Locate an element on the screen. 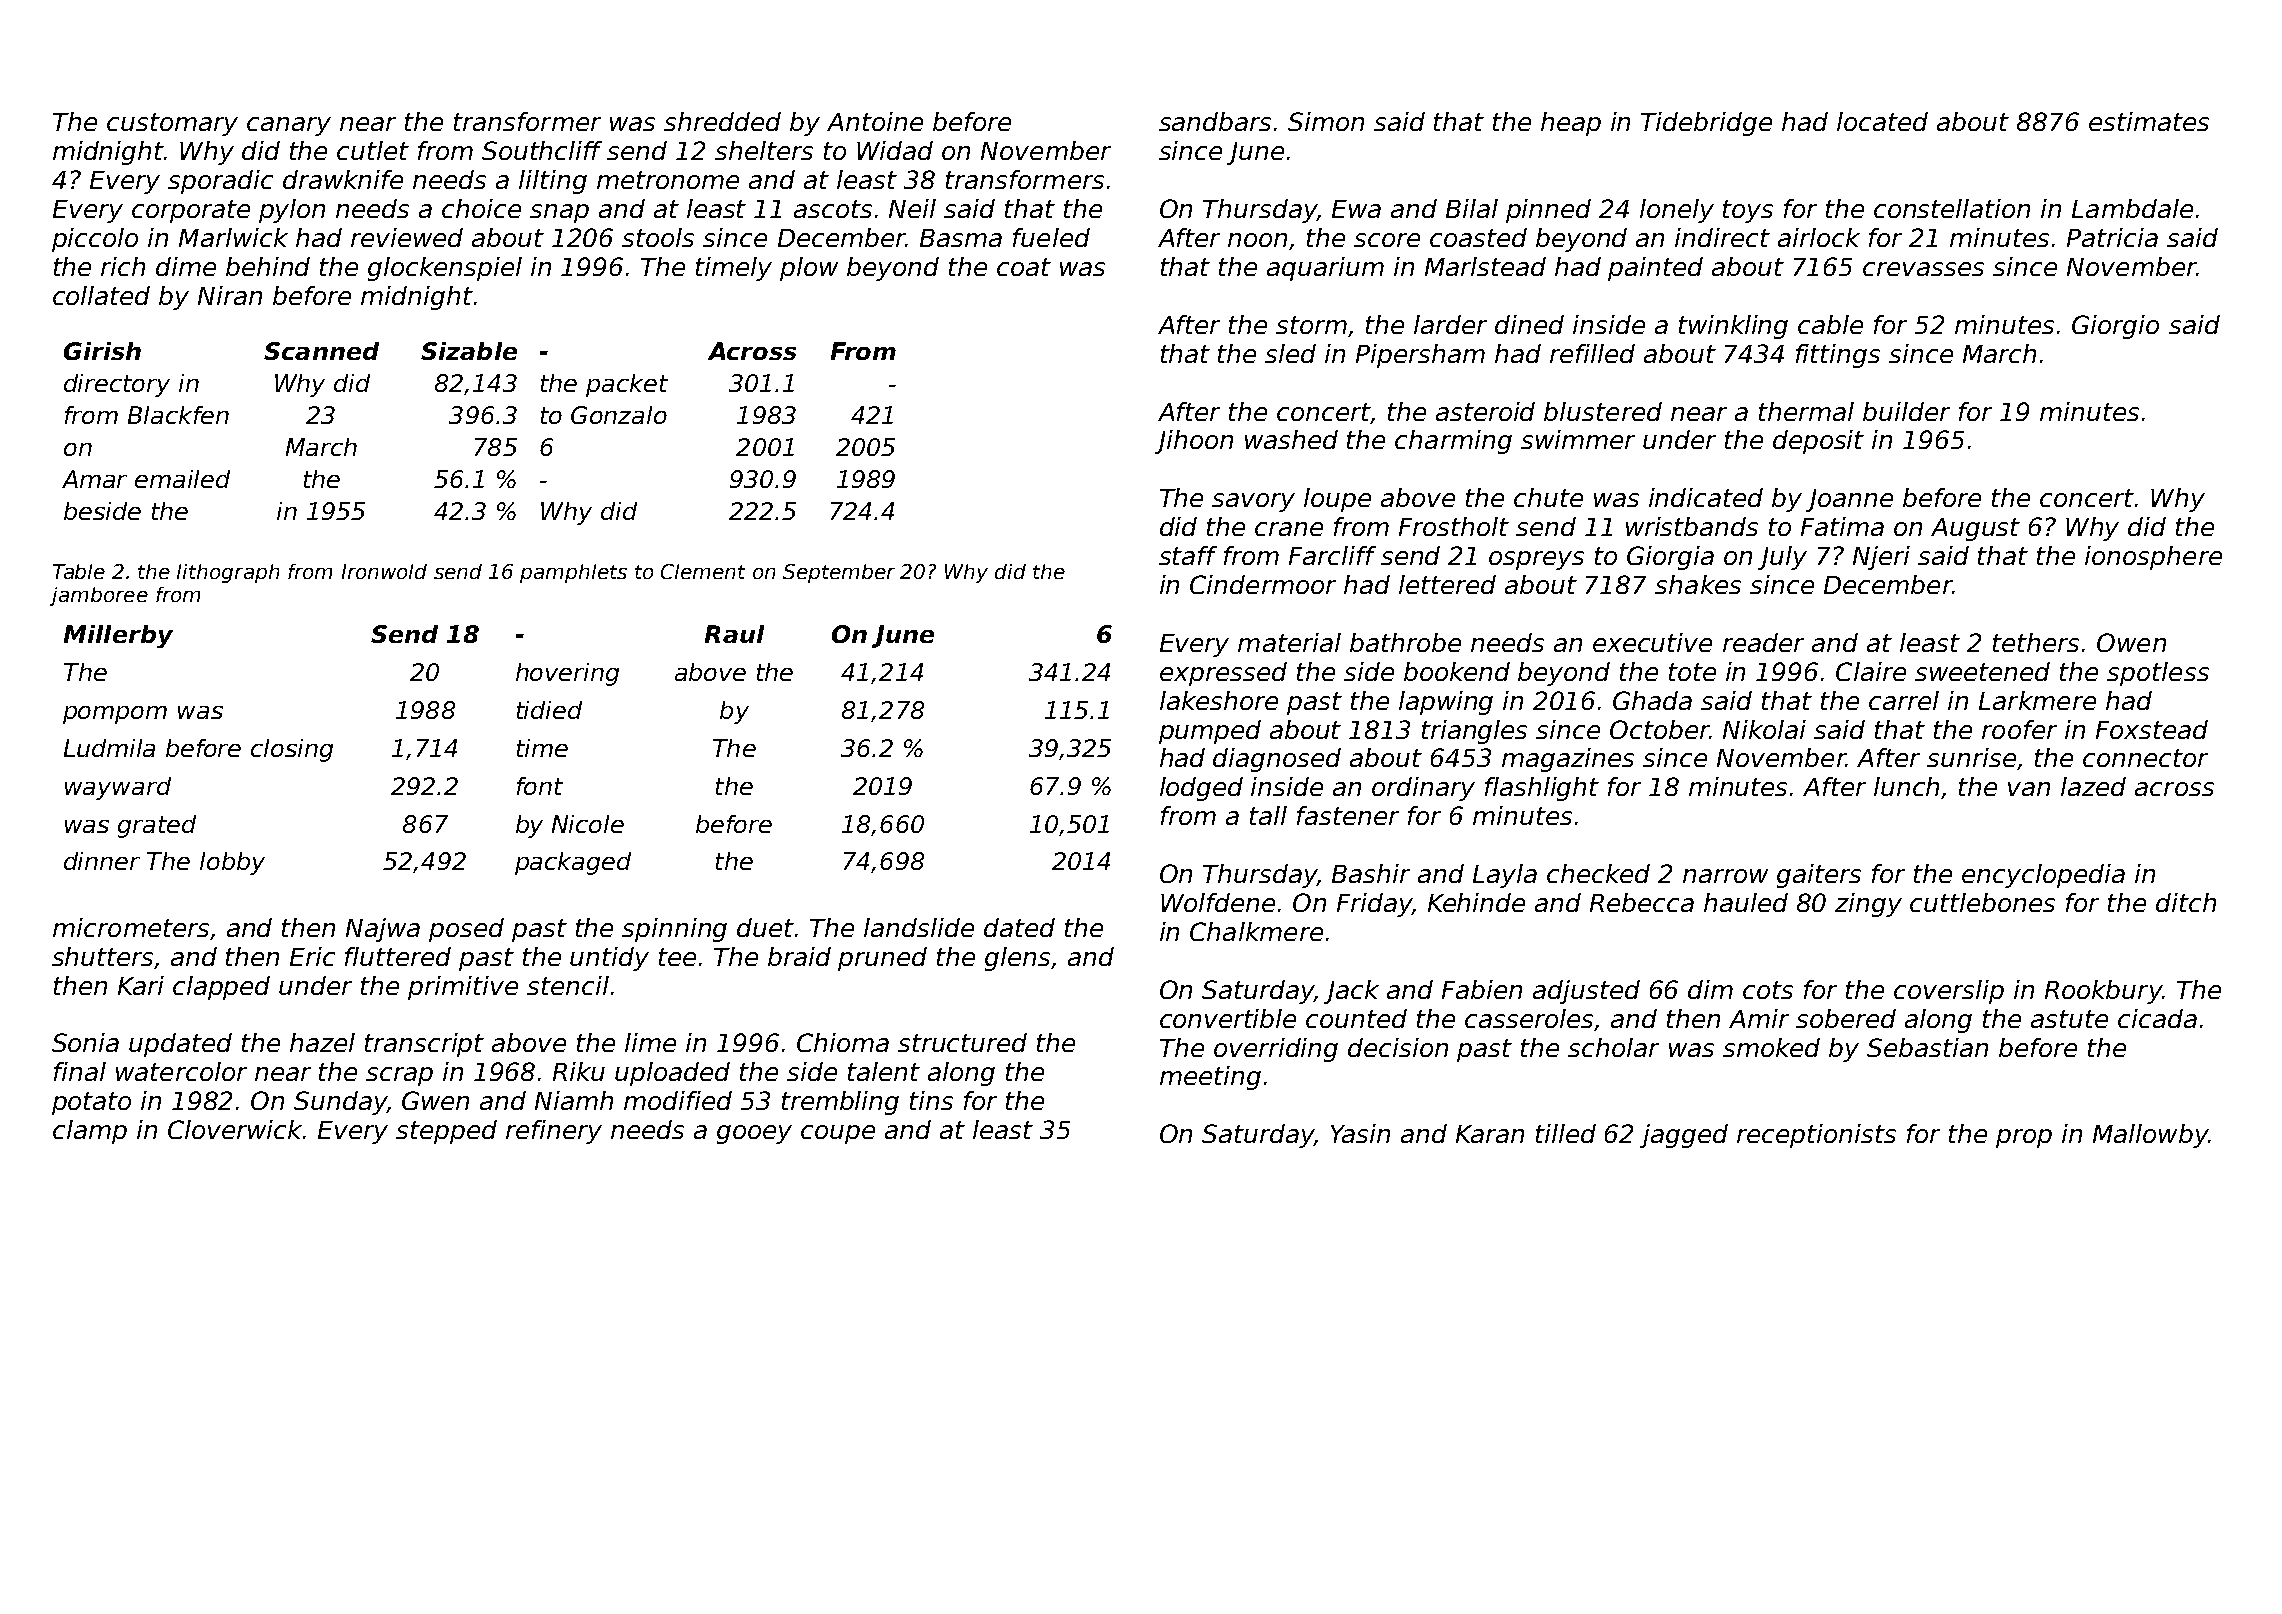 This screenshot has width=2282, height=1614. Yasin is located at coordinates (1360, 1133).
